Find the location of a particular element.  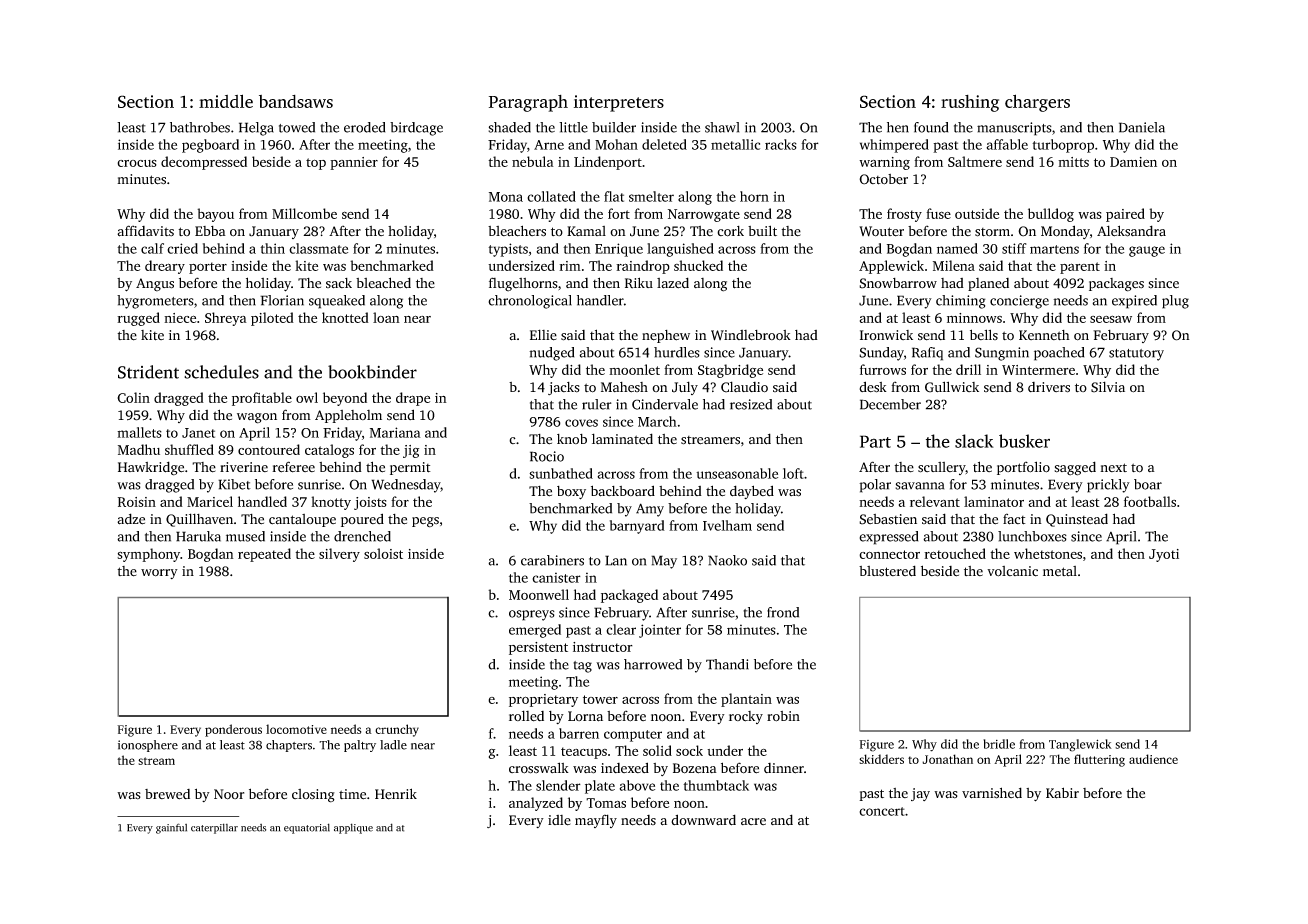

gainful is located at coordinates (171, 828).
